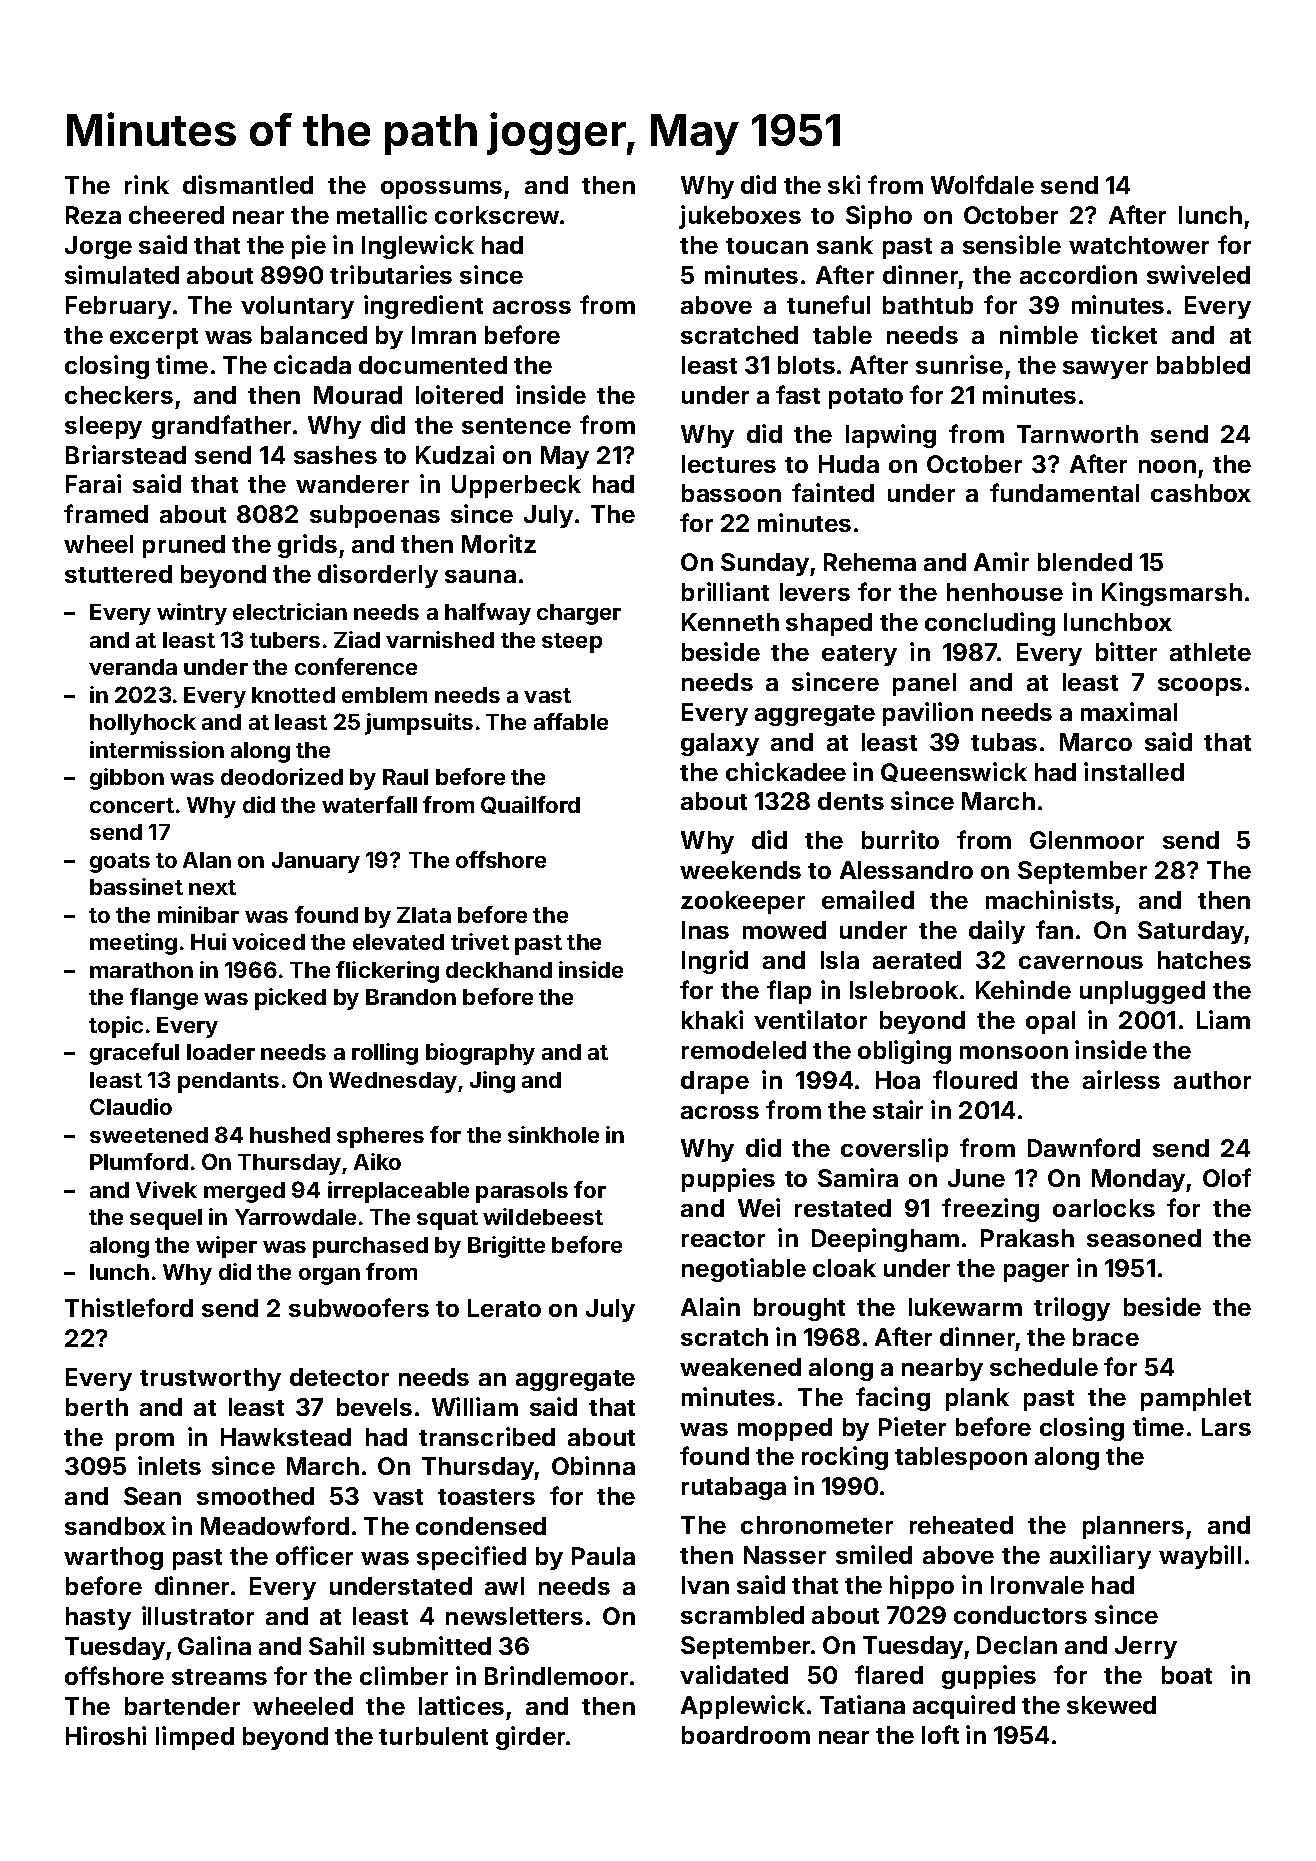 The width and height of the document is (1316, 1861). What do you see at coordinates (940, 1734) in the document?
I see `loft` at bounding box center [940, 1734].
